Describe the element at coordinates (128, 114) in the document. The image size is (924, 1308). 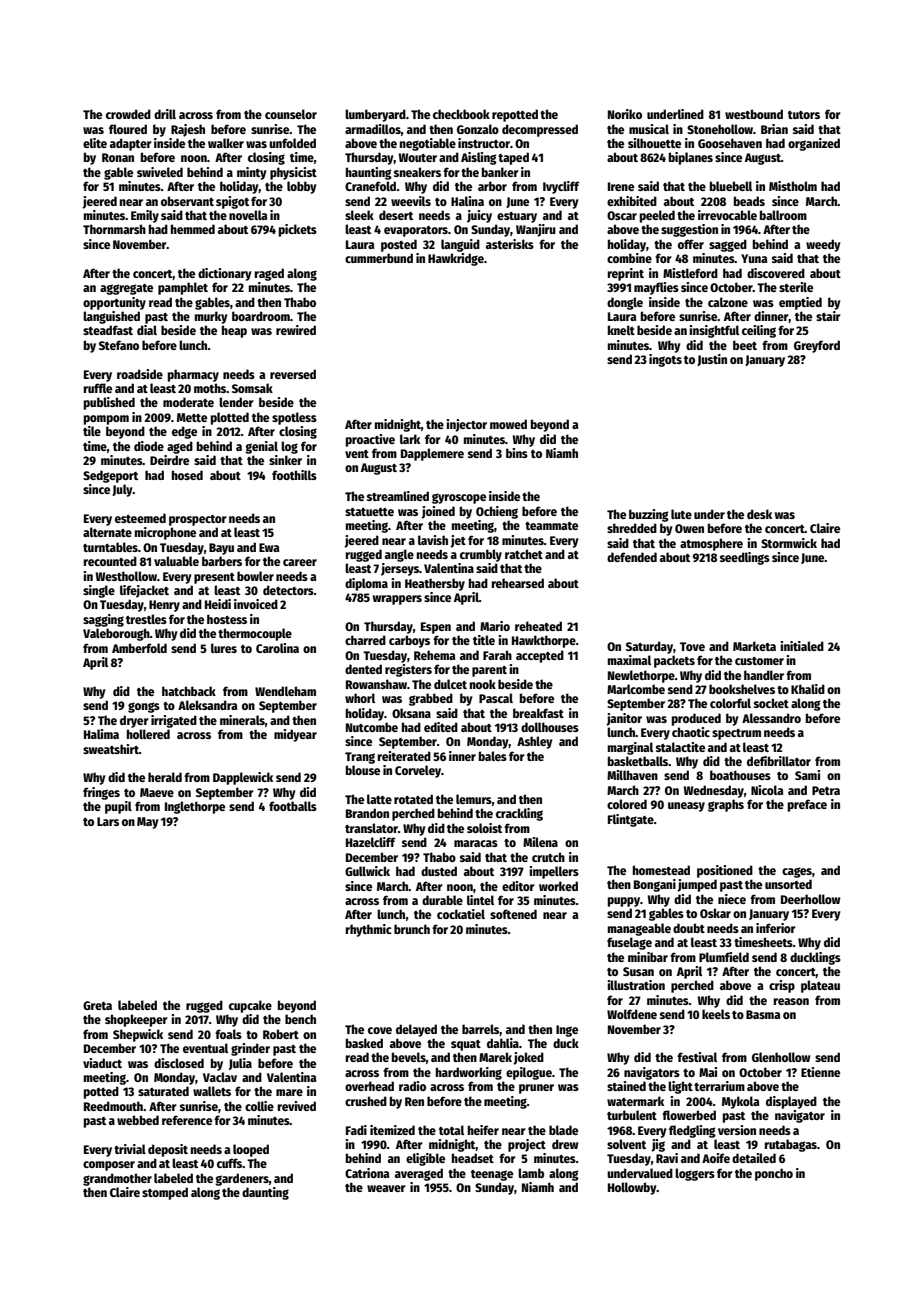
I see `crowded` at that location.
